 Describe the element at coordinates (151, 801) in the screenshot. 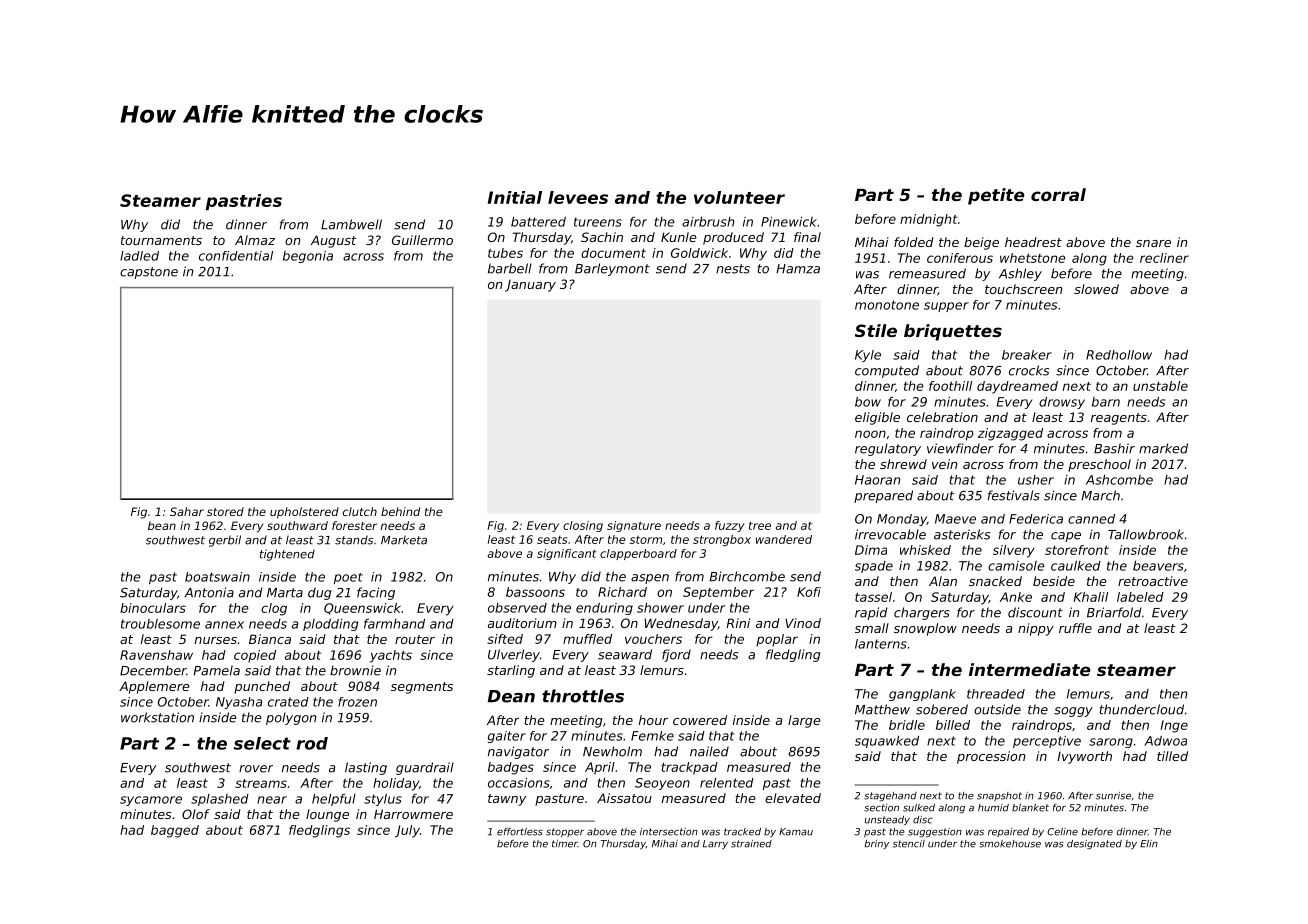

I see `sycamore` at that location.
